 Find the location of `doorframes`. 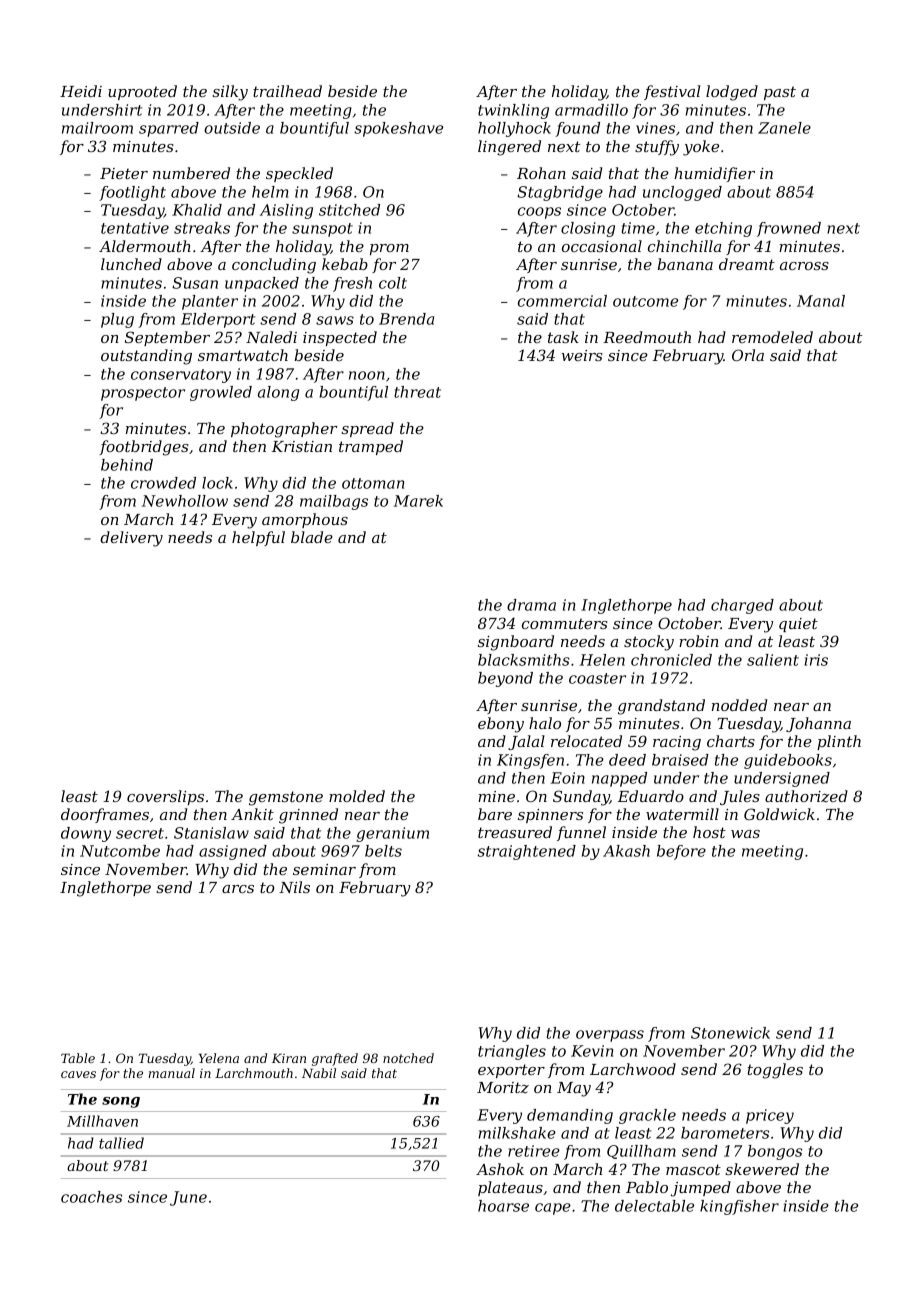

doorframes is located at coordinates (105, 815).
